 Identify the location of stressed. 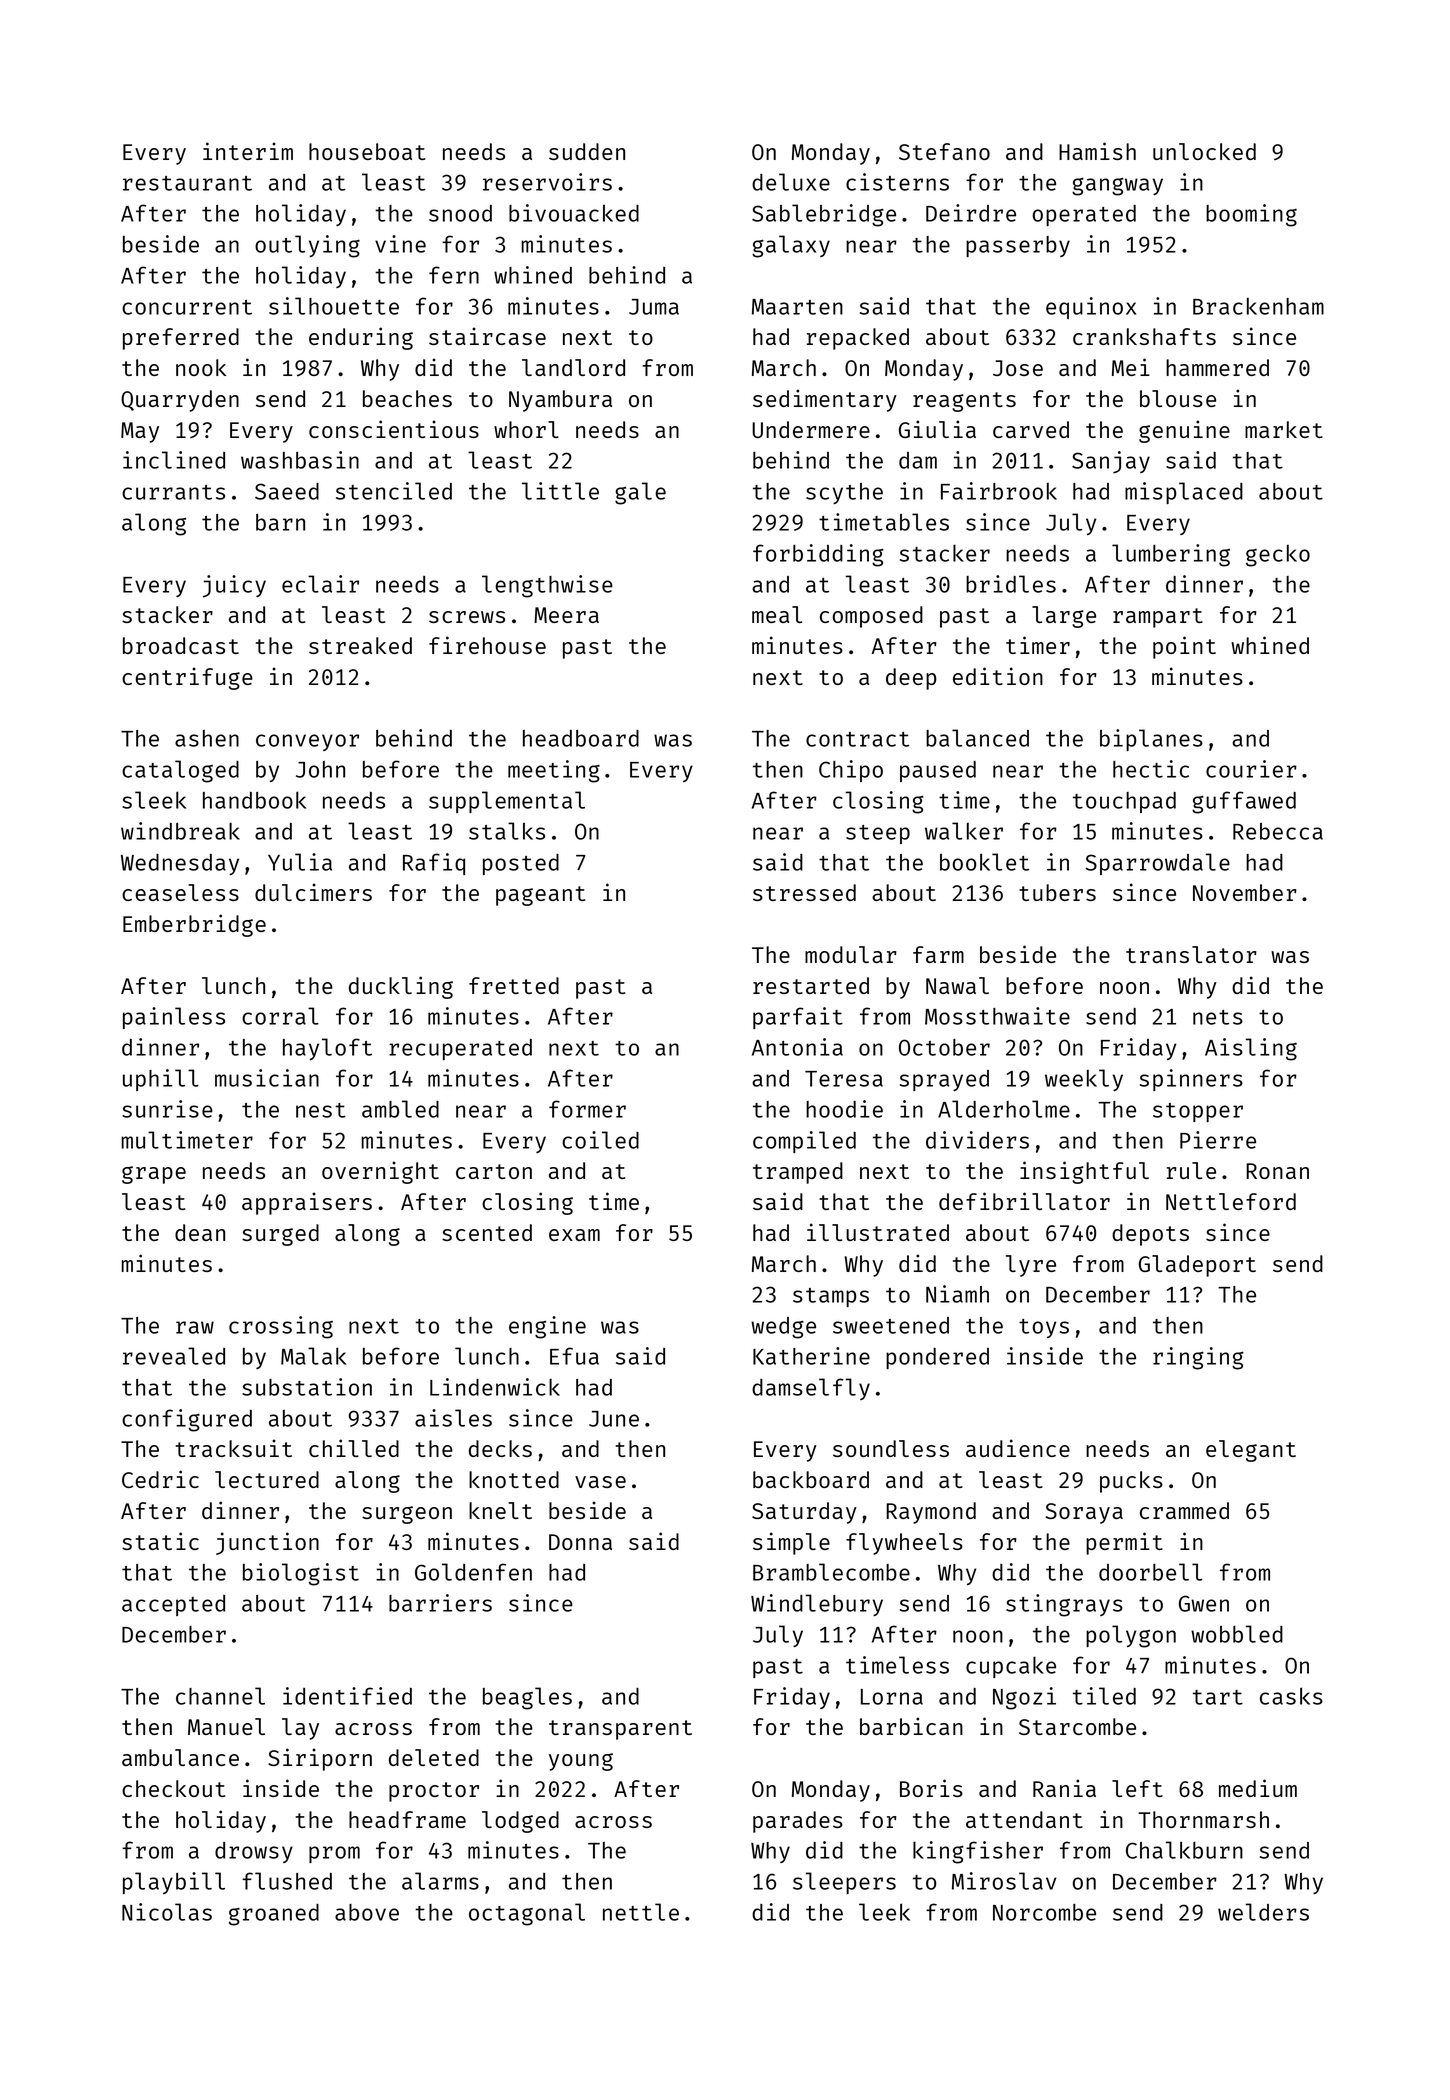
(804, 892).
